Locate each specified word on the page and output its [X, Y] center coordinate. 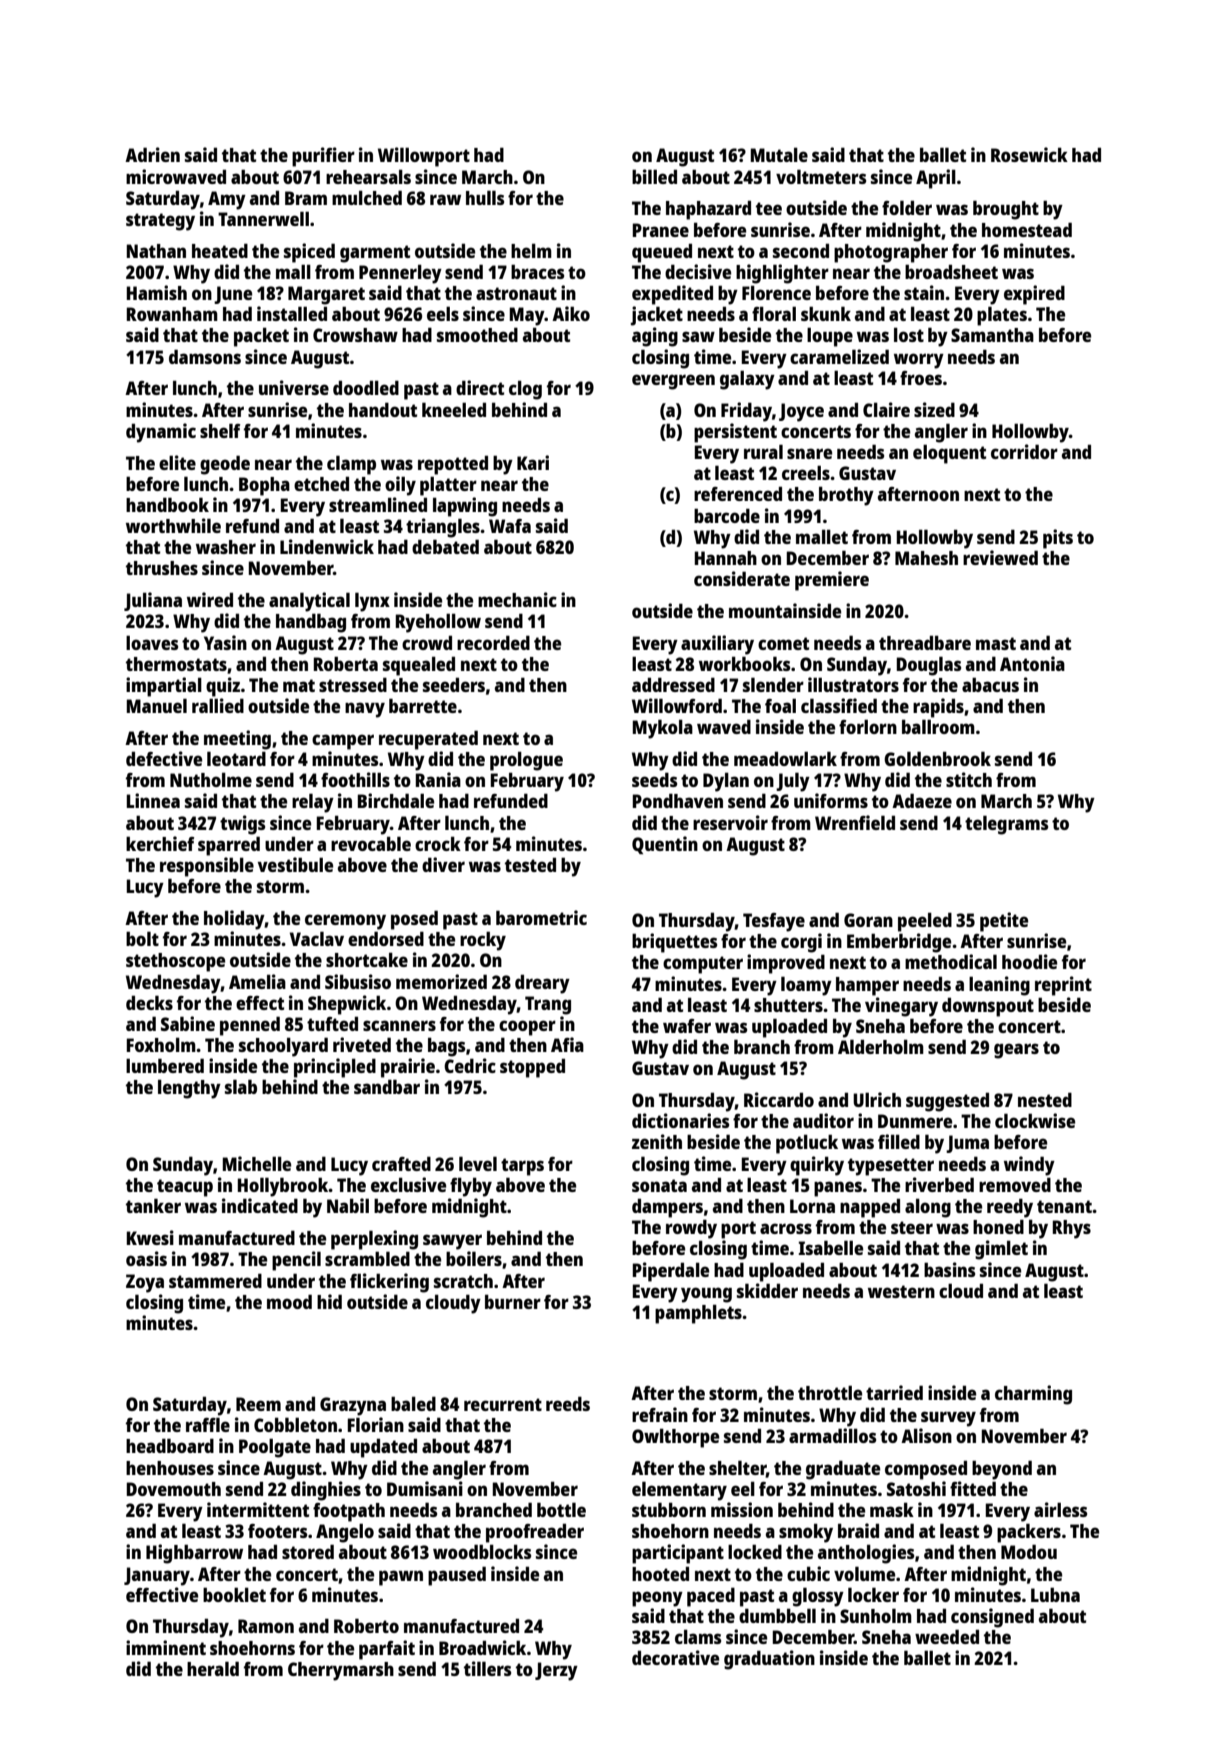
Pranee [661, 230]
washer [226, 547]
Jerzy [556, 1671]
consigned [992, 1618]
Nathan [156, 251]
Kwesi [150, 1237]
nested [1045, 1099]
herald [213, 1668]
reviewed [1000, 557]
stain [924, 292]
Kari [533, 462]
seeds [654, 779]
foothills [355, 779]
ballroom [938, 726]
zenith [657, 1141]
